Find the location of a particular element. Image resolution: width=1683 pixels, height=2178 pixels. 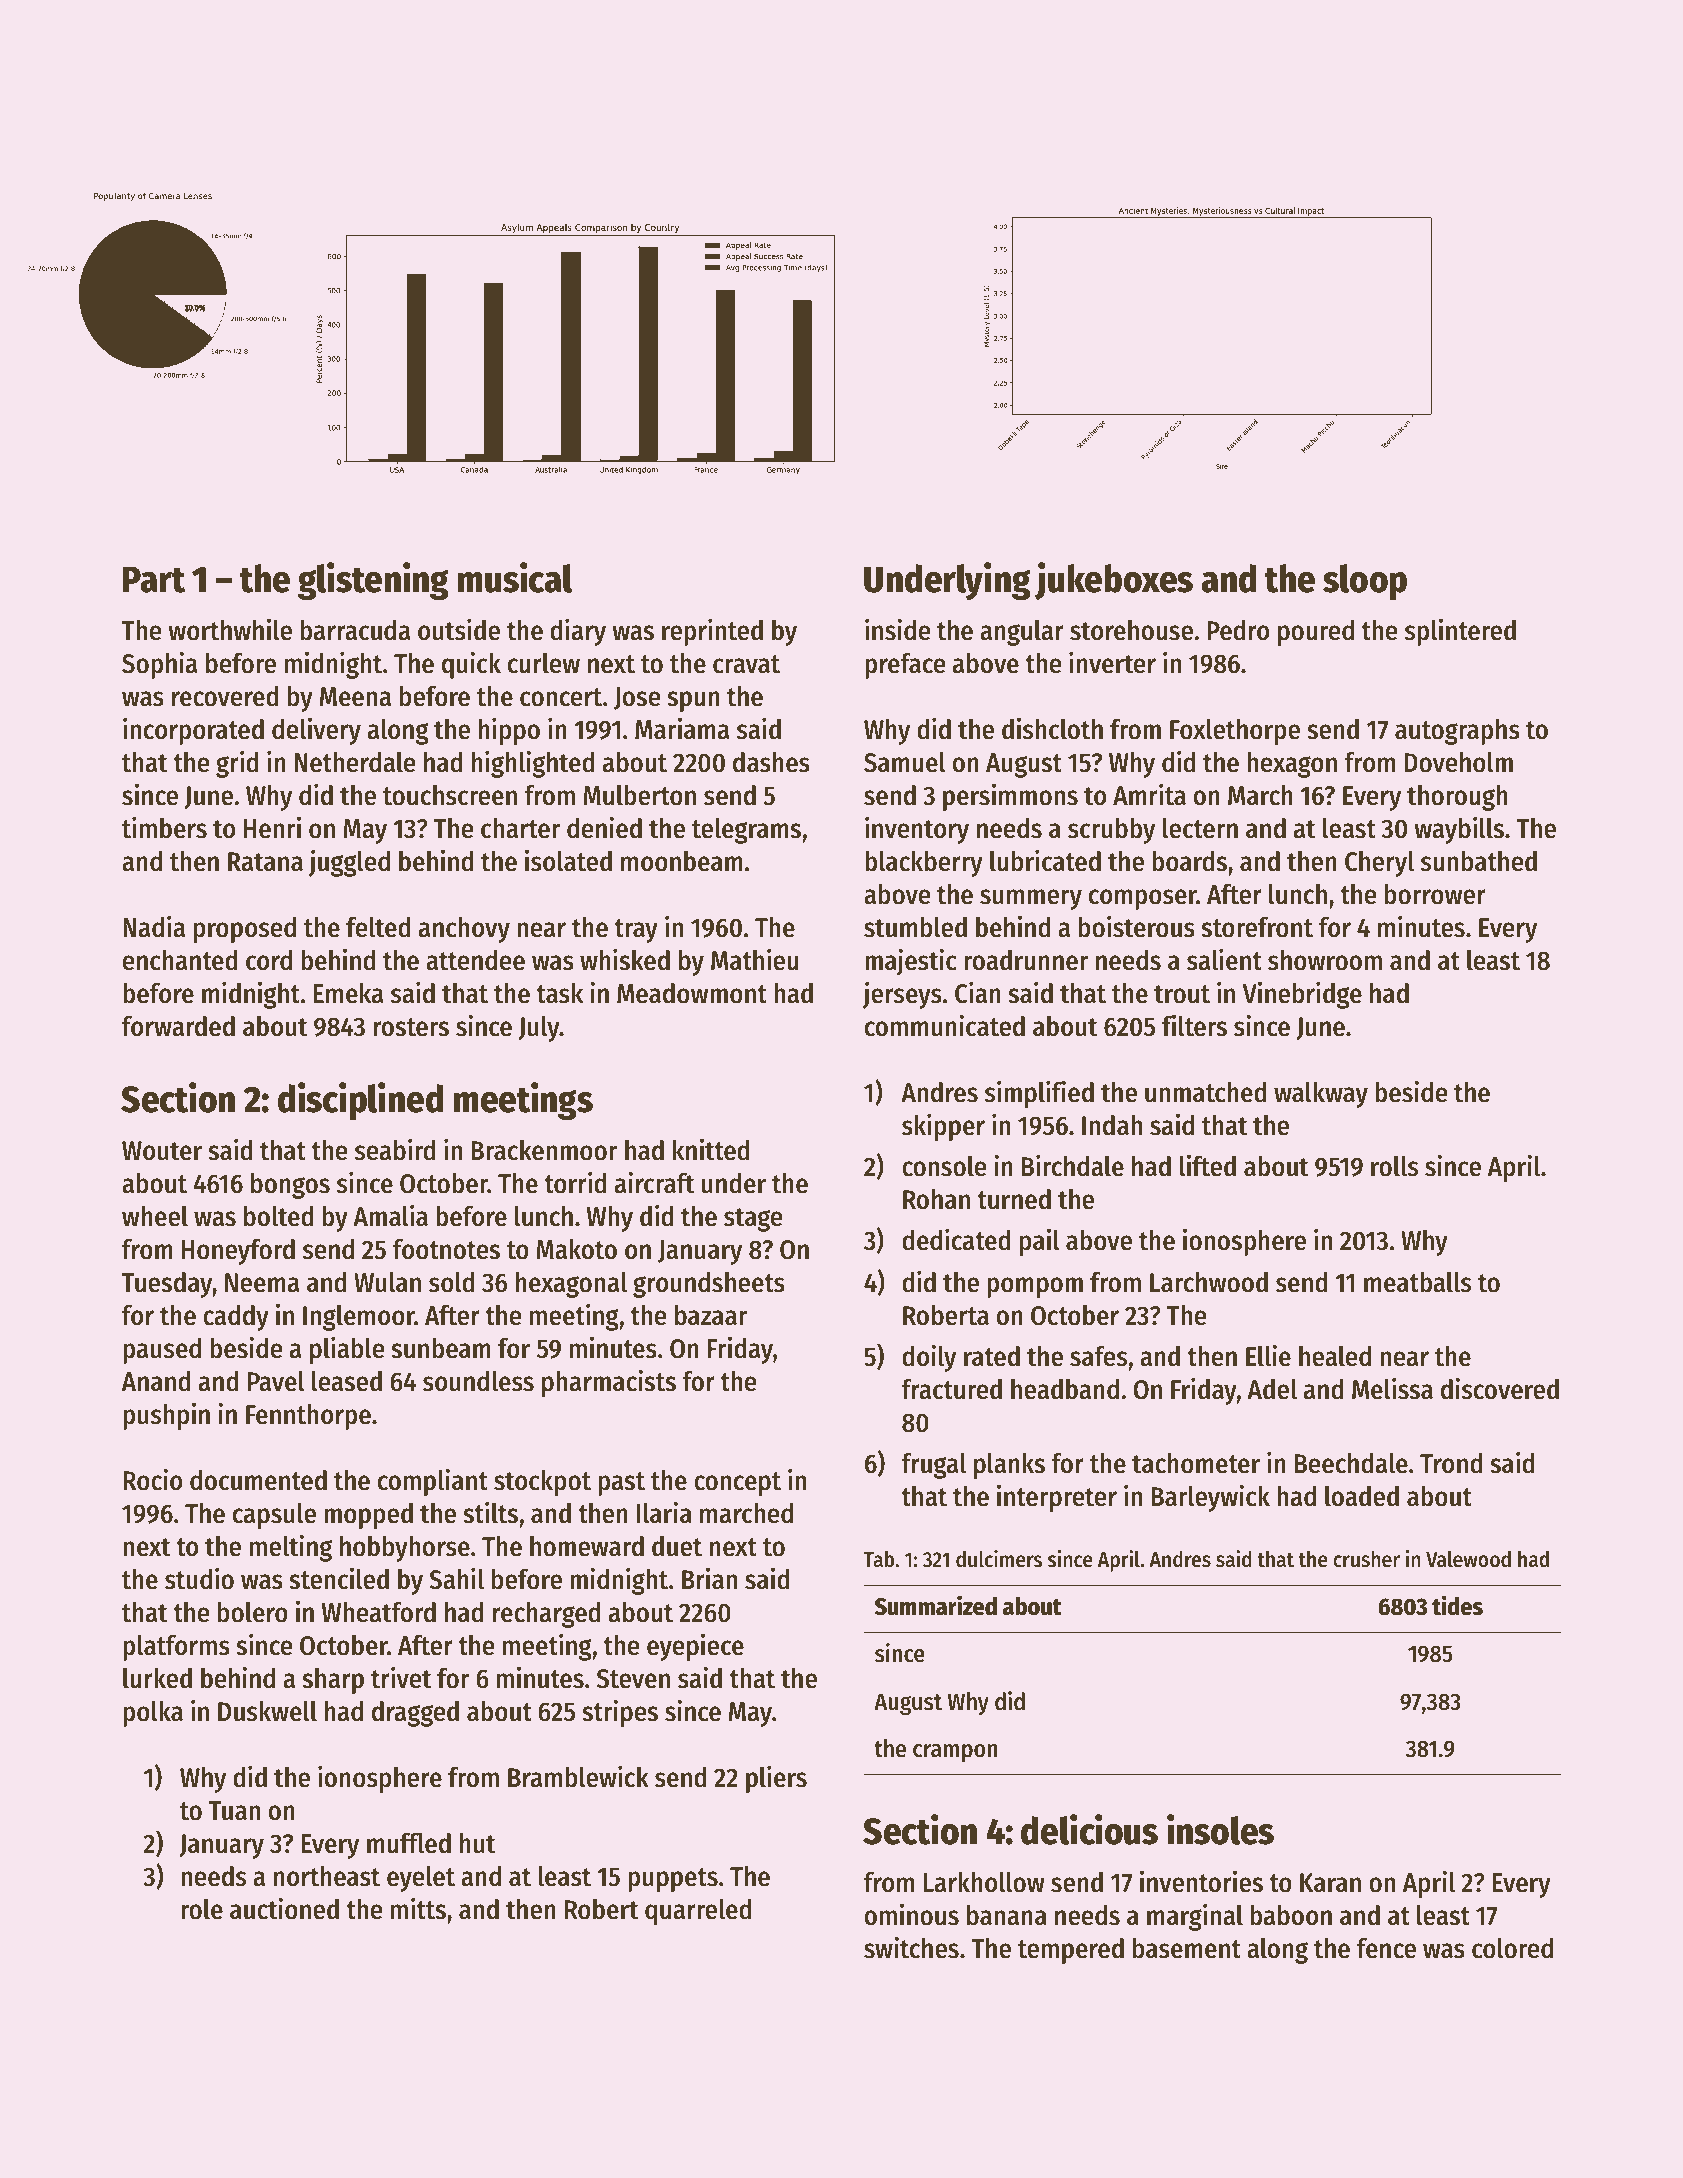

polka is located at coordinates (153, 1714).
